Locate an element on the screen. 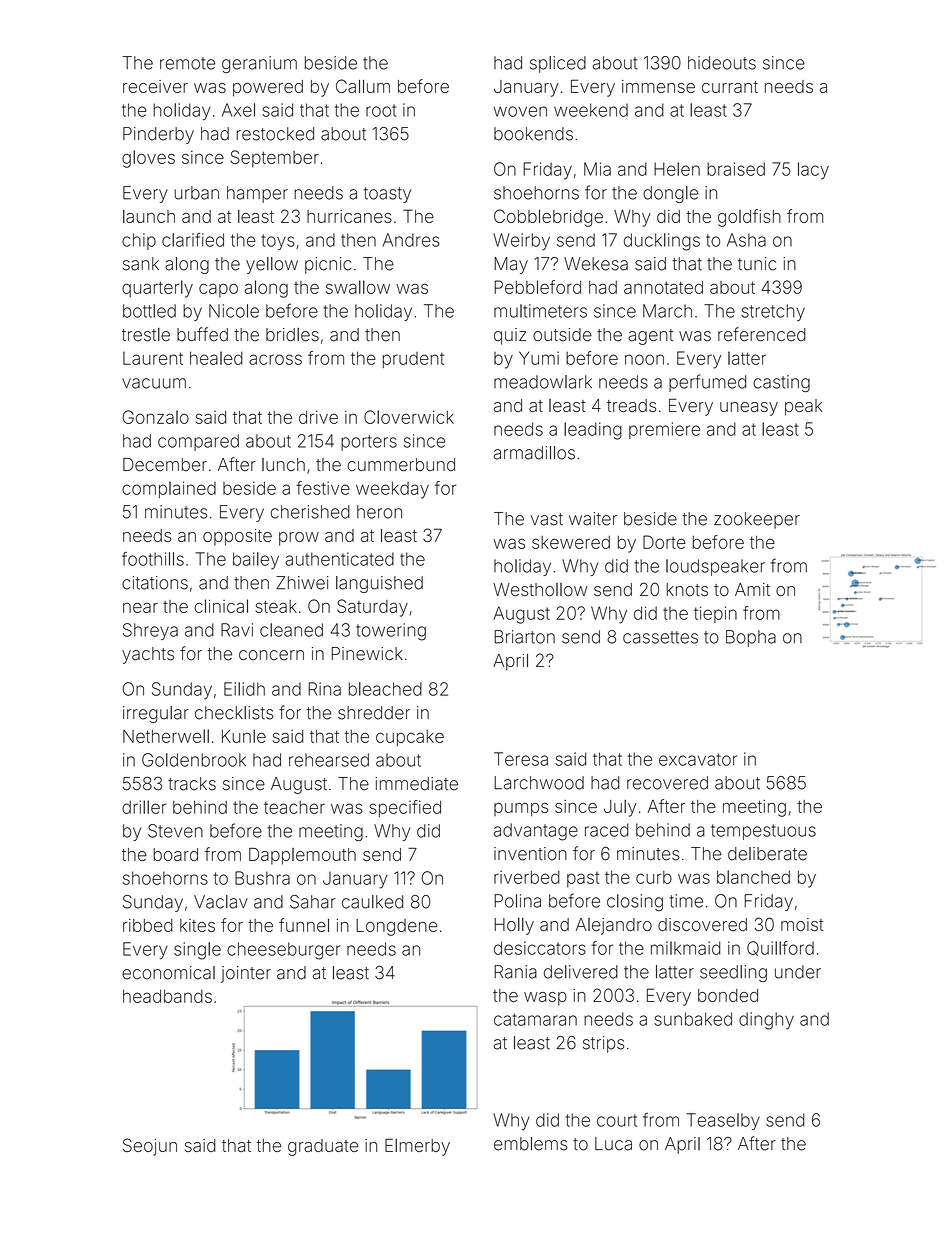 This screenshot has width=952, height=1233. Teresa is located at coordinates (521, 759).
